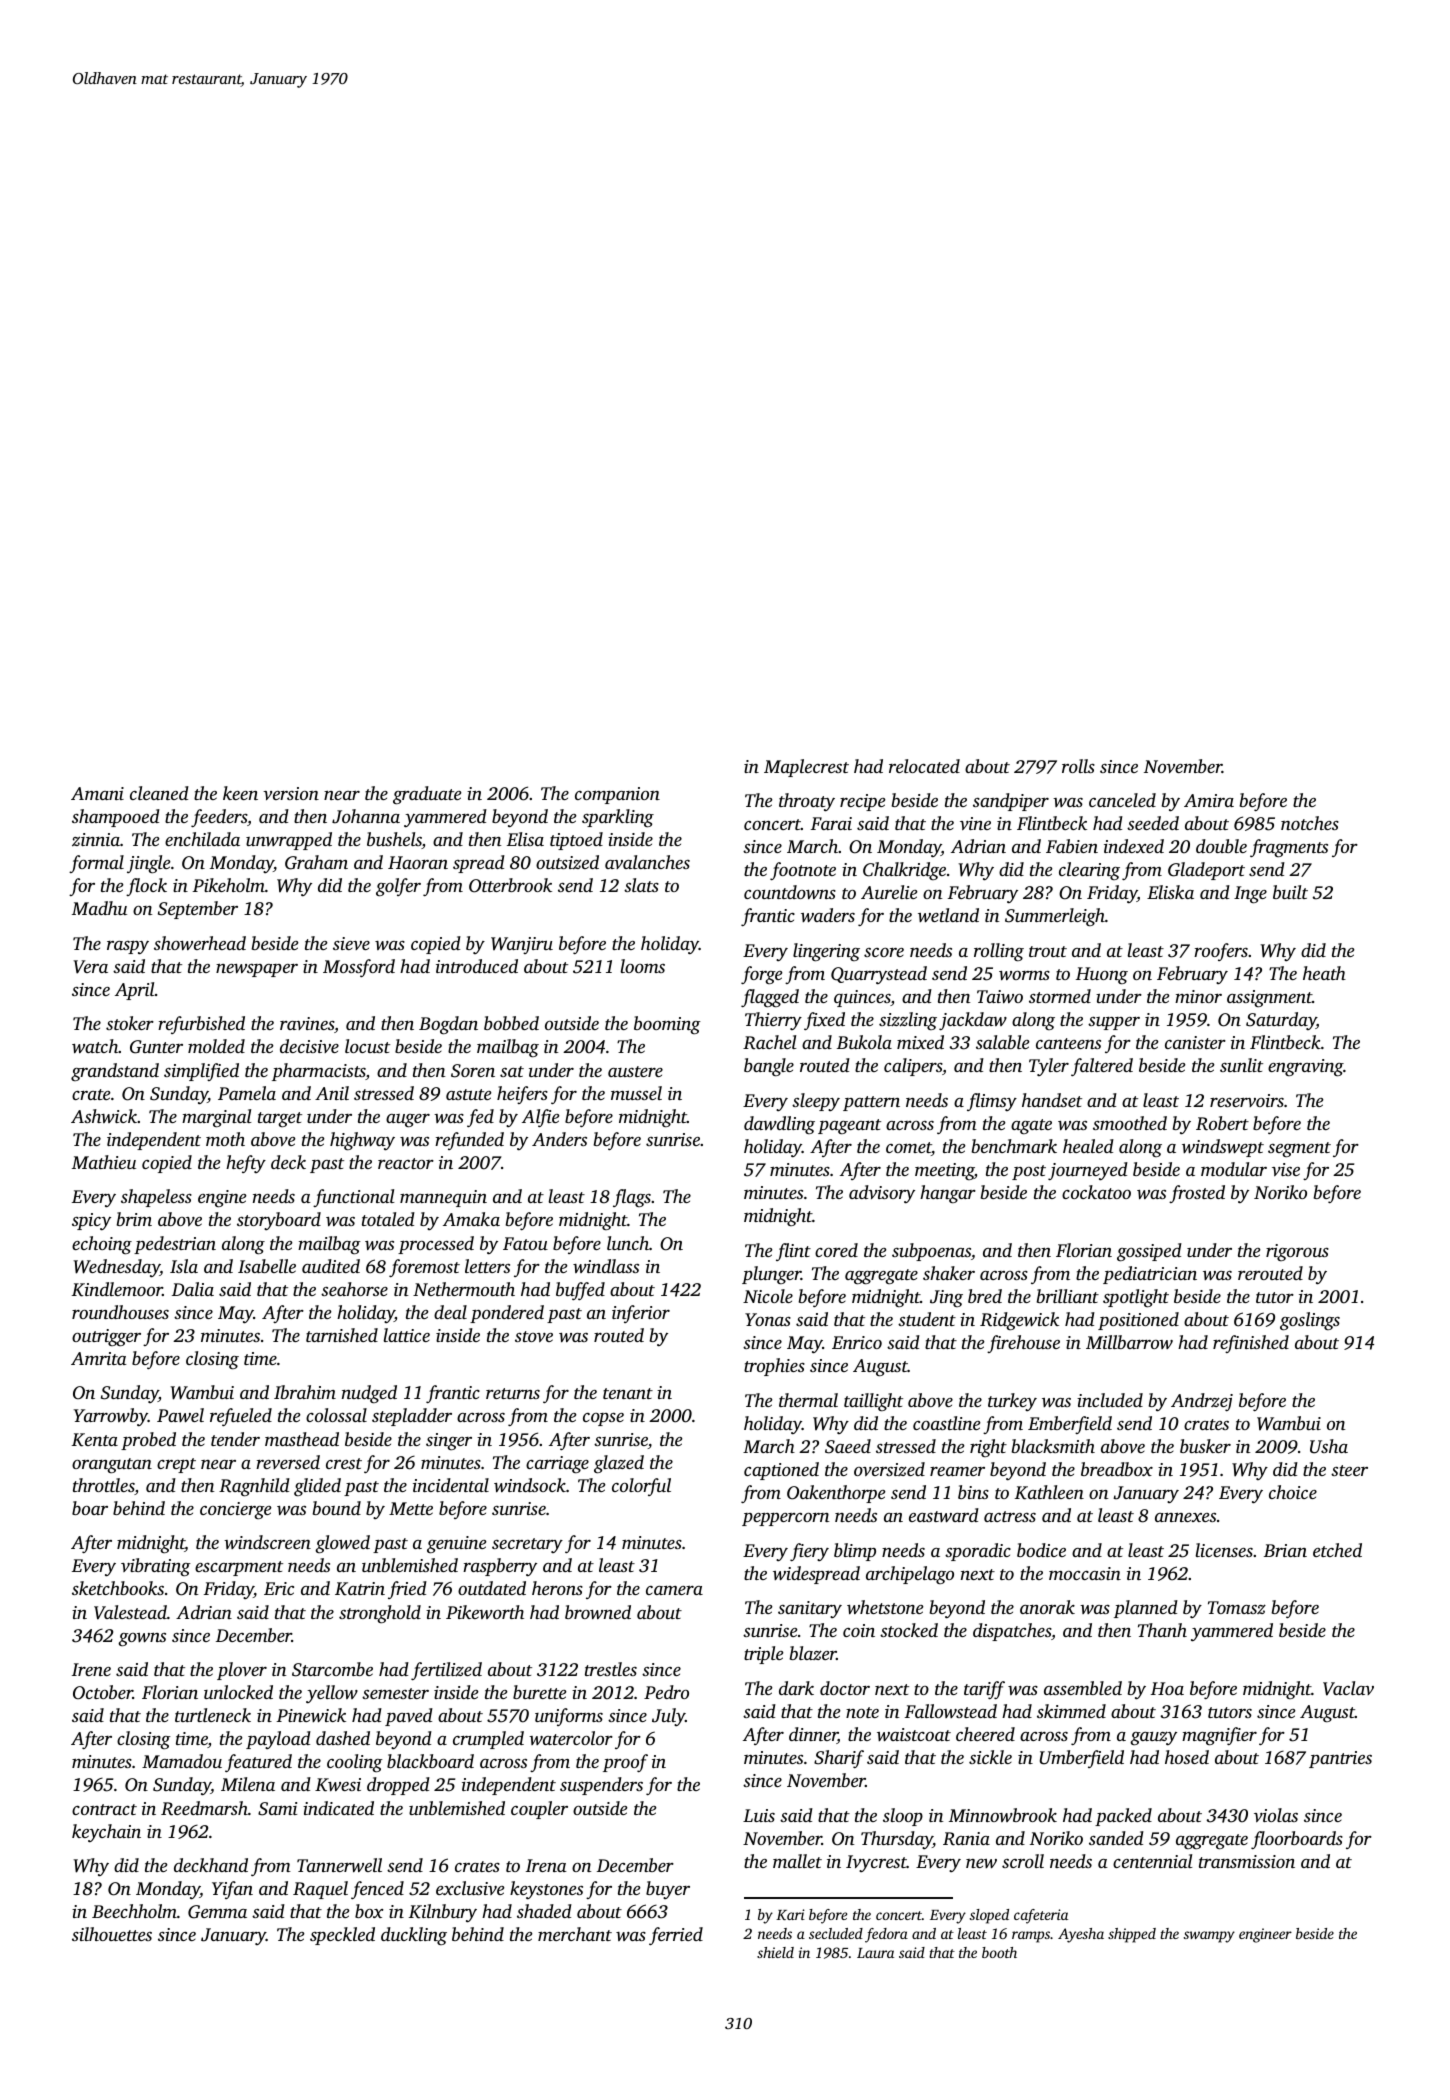  Describe the element at coordinates (882, 1194) in the document. I see `advisory` at that location.
